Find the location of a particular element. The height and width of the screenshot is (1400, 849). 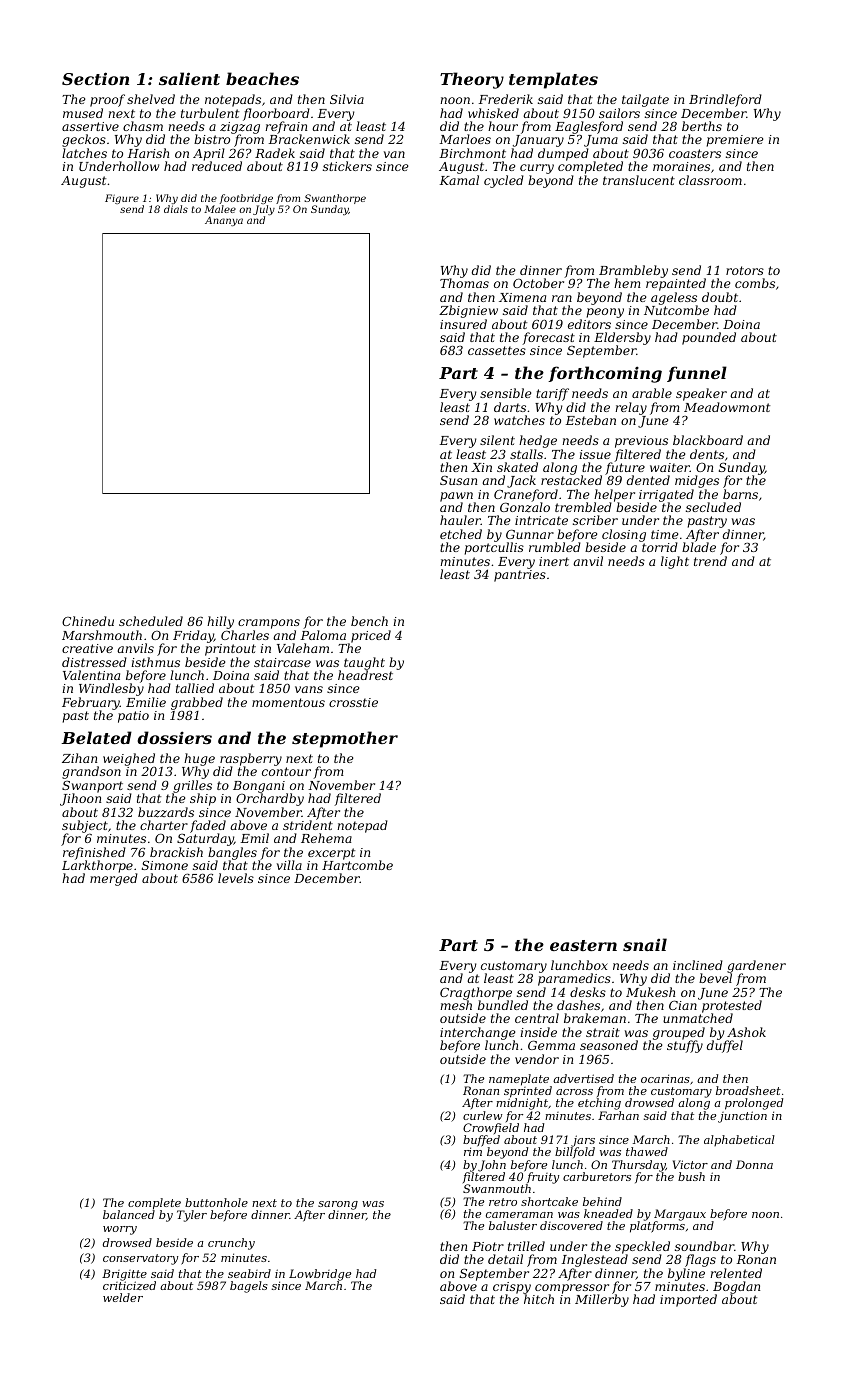

bench is located at coordinates (369, 621).
